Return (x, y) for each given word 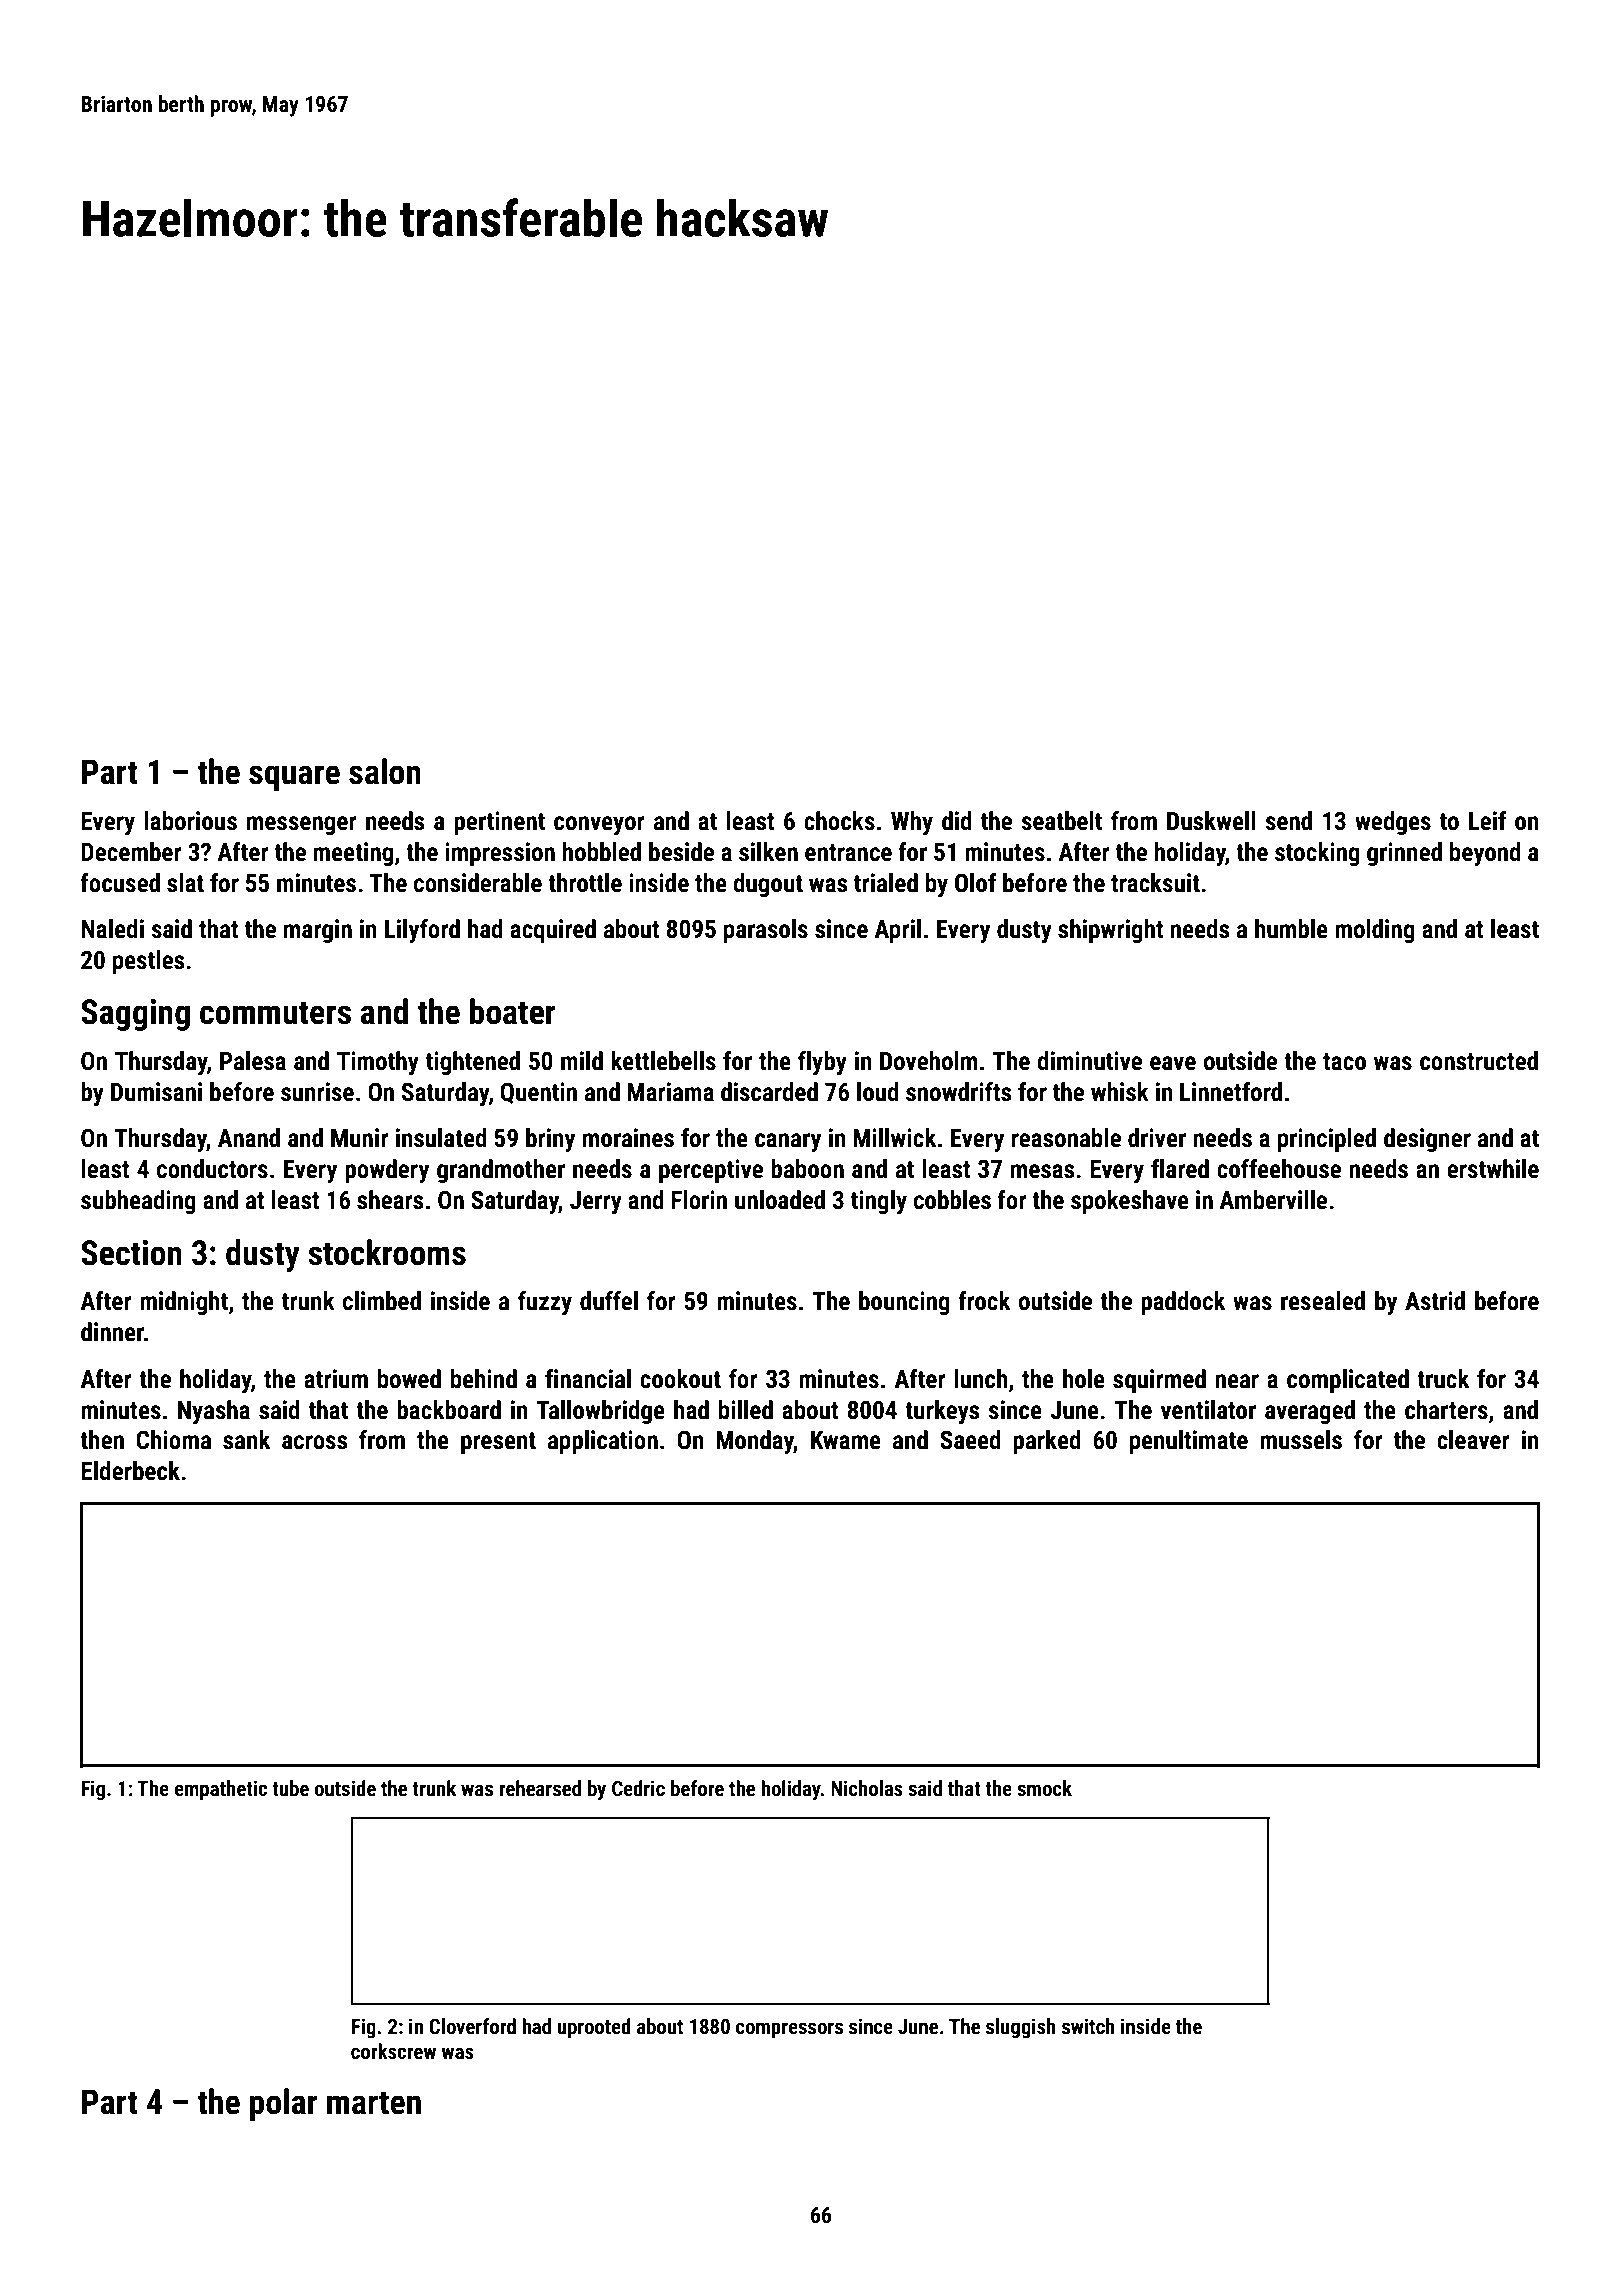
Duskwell (1211, 821)
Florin (699, 1200)
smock (1044, 1788)
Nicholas (867, 1788)
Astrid (1435, 1301)
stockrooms (387, 1252)
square (294, 778)
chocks (839, 821)
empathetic (220, 1790)
